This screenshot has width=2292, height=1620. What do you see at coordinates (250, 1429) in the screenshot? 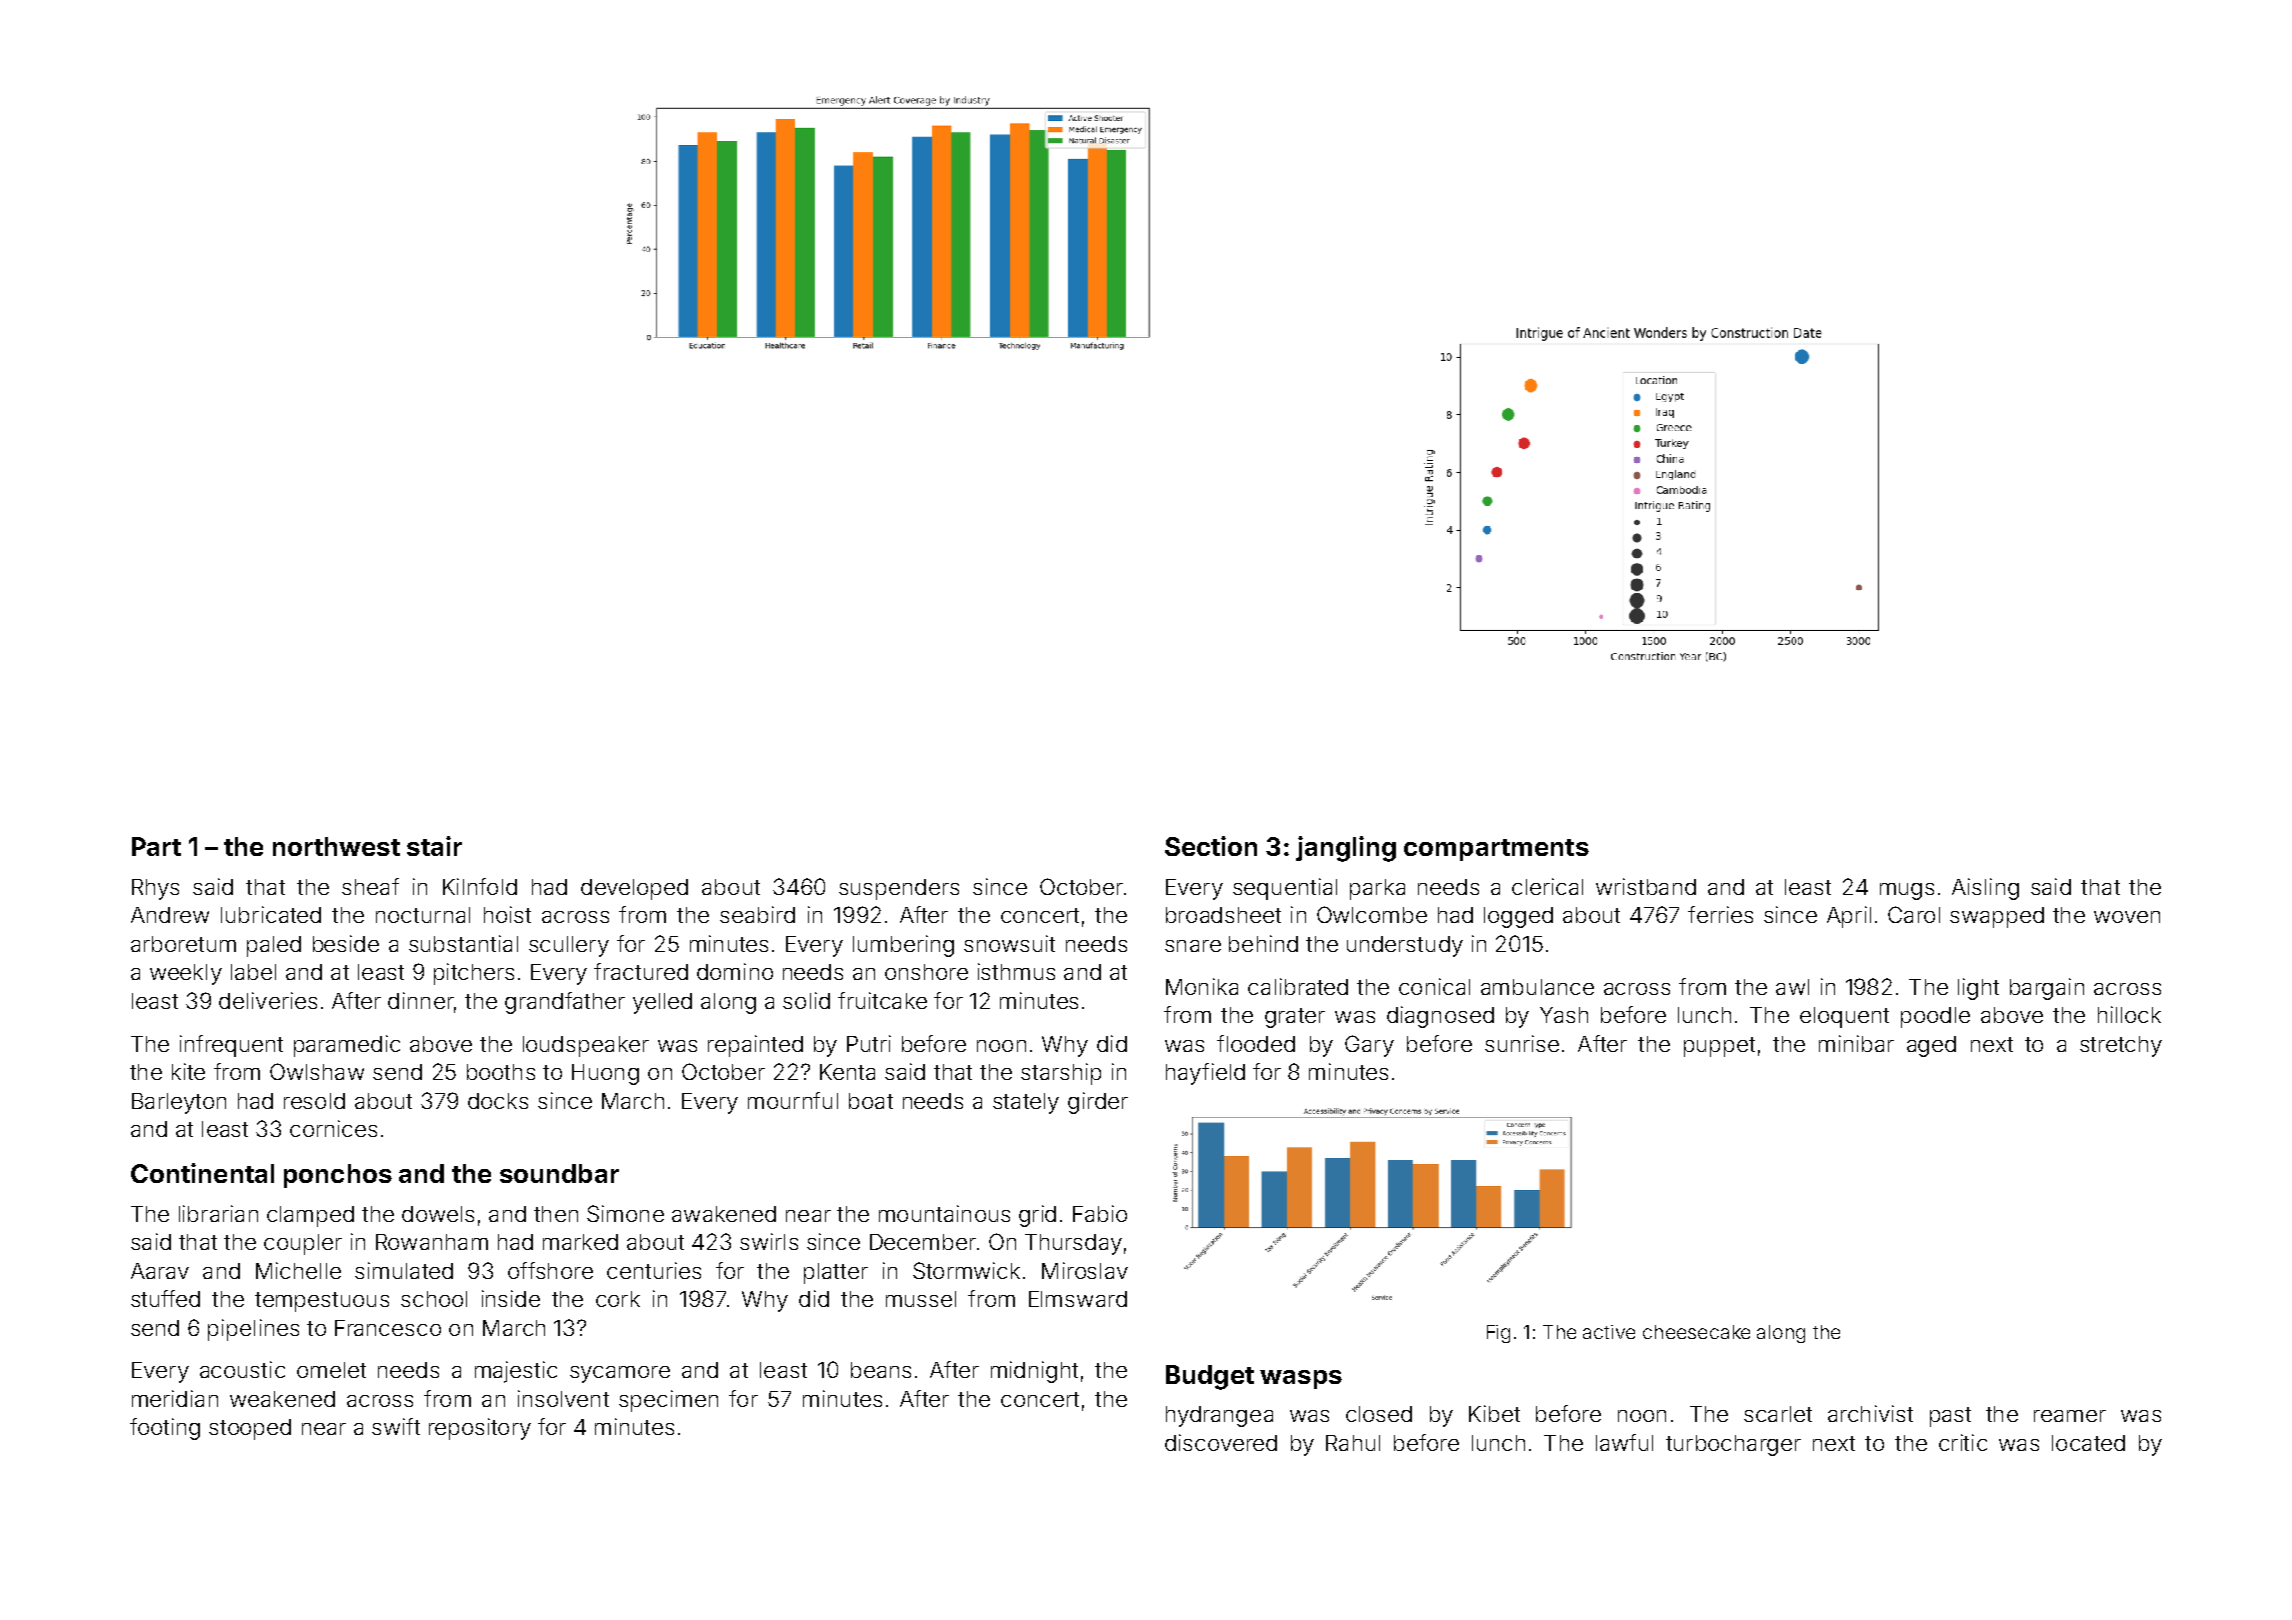
I see `stooped` at bounding box center [250, 1429].
